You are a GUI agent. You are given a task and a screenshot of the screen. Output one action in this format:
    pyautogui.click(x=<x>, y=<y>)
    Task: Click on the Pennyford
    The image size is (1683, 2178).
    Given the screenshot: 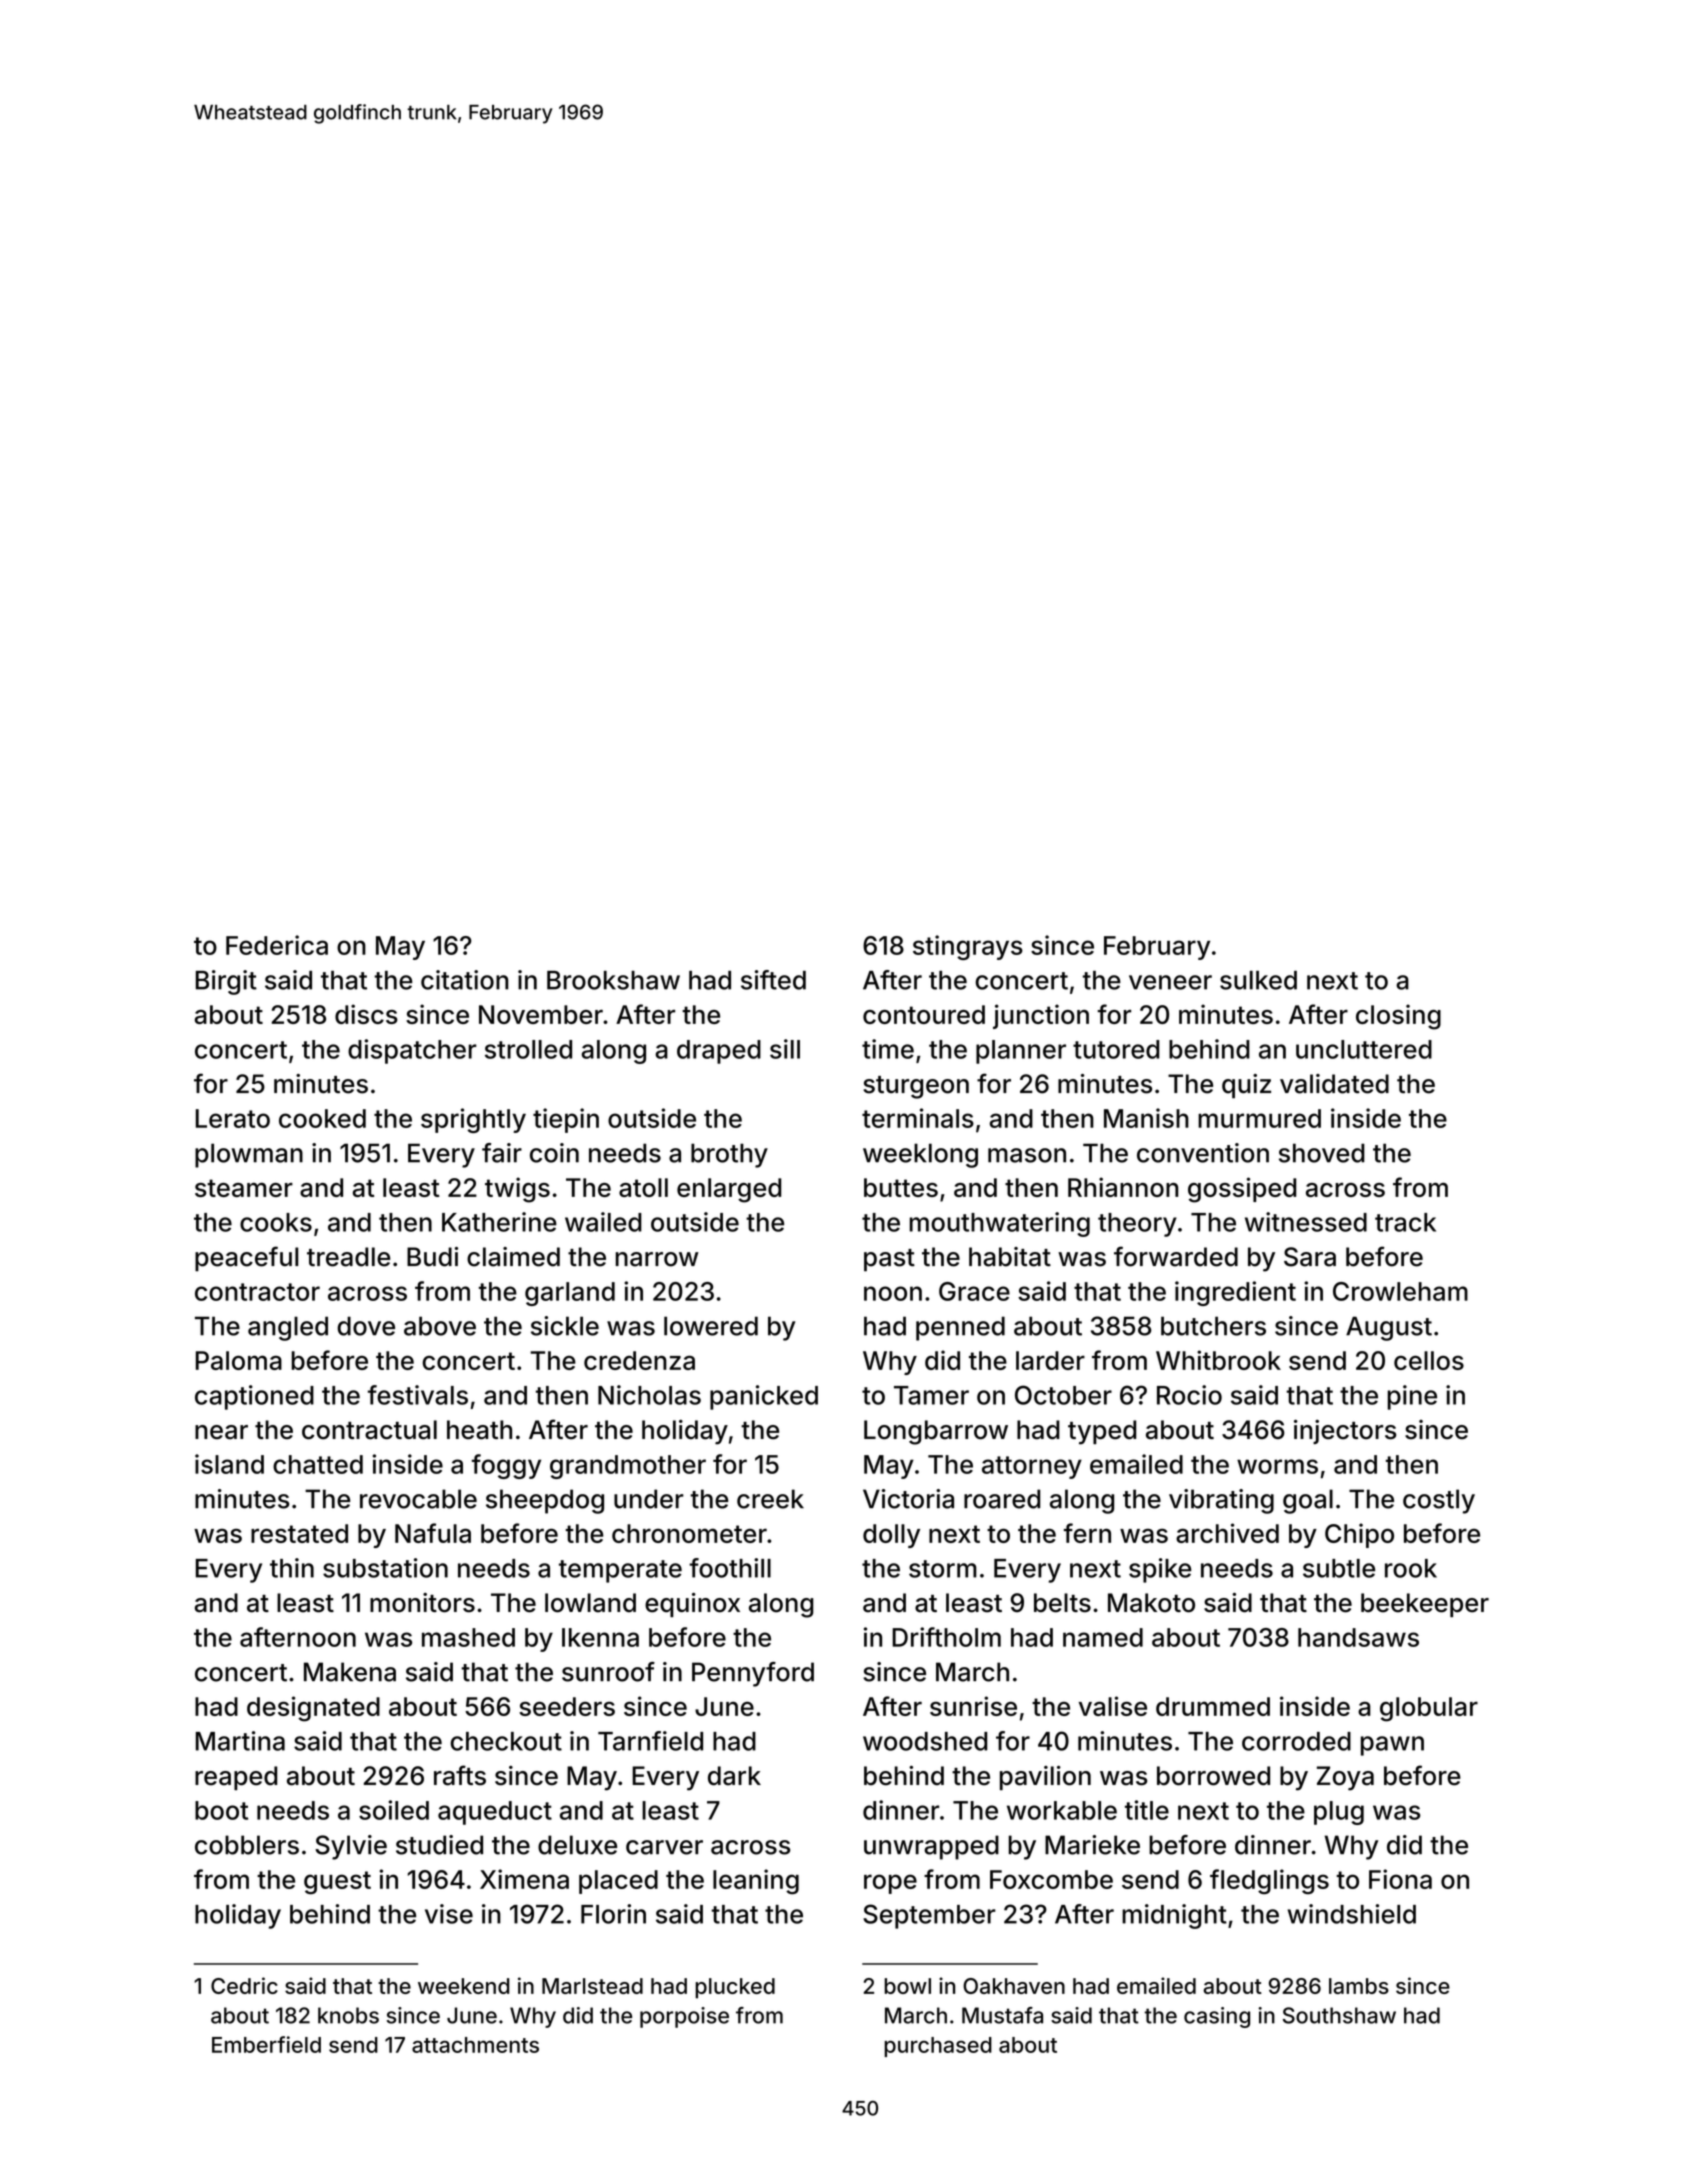 What is the action you would take?
    pyautogui.click(x=753, y=1674)
